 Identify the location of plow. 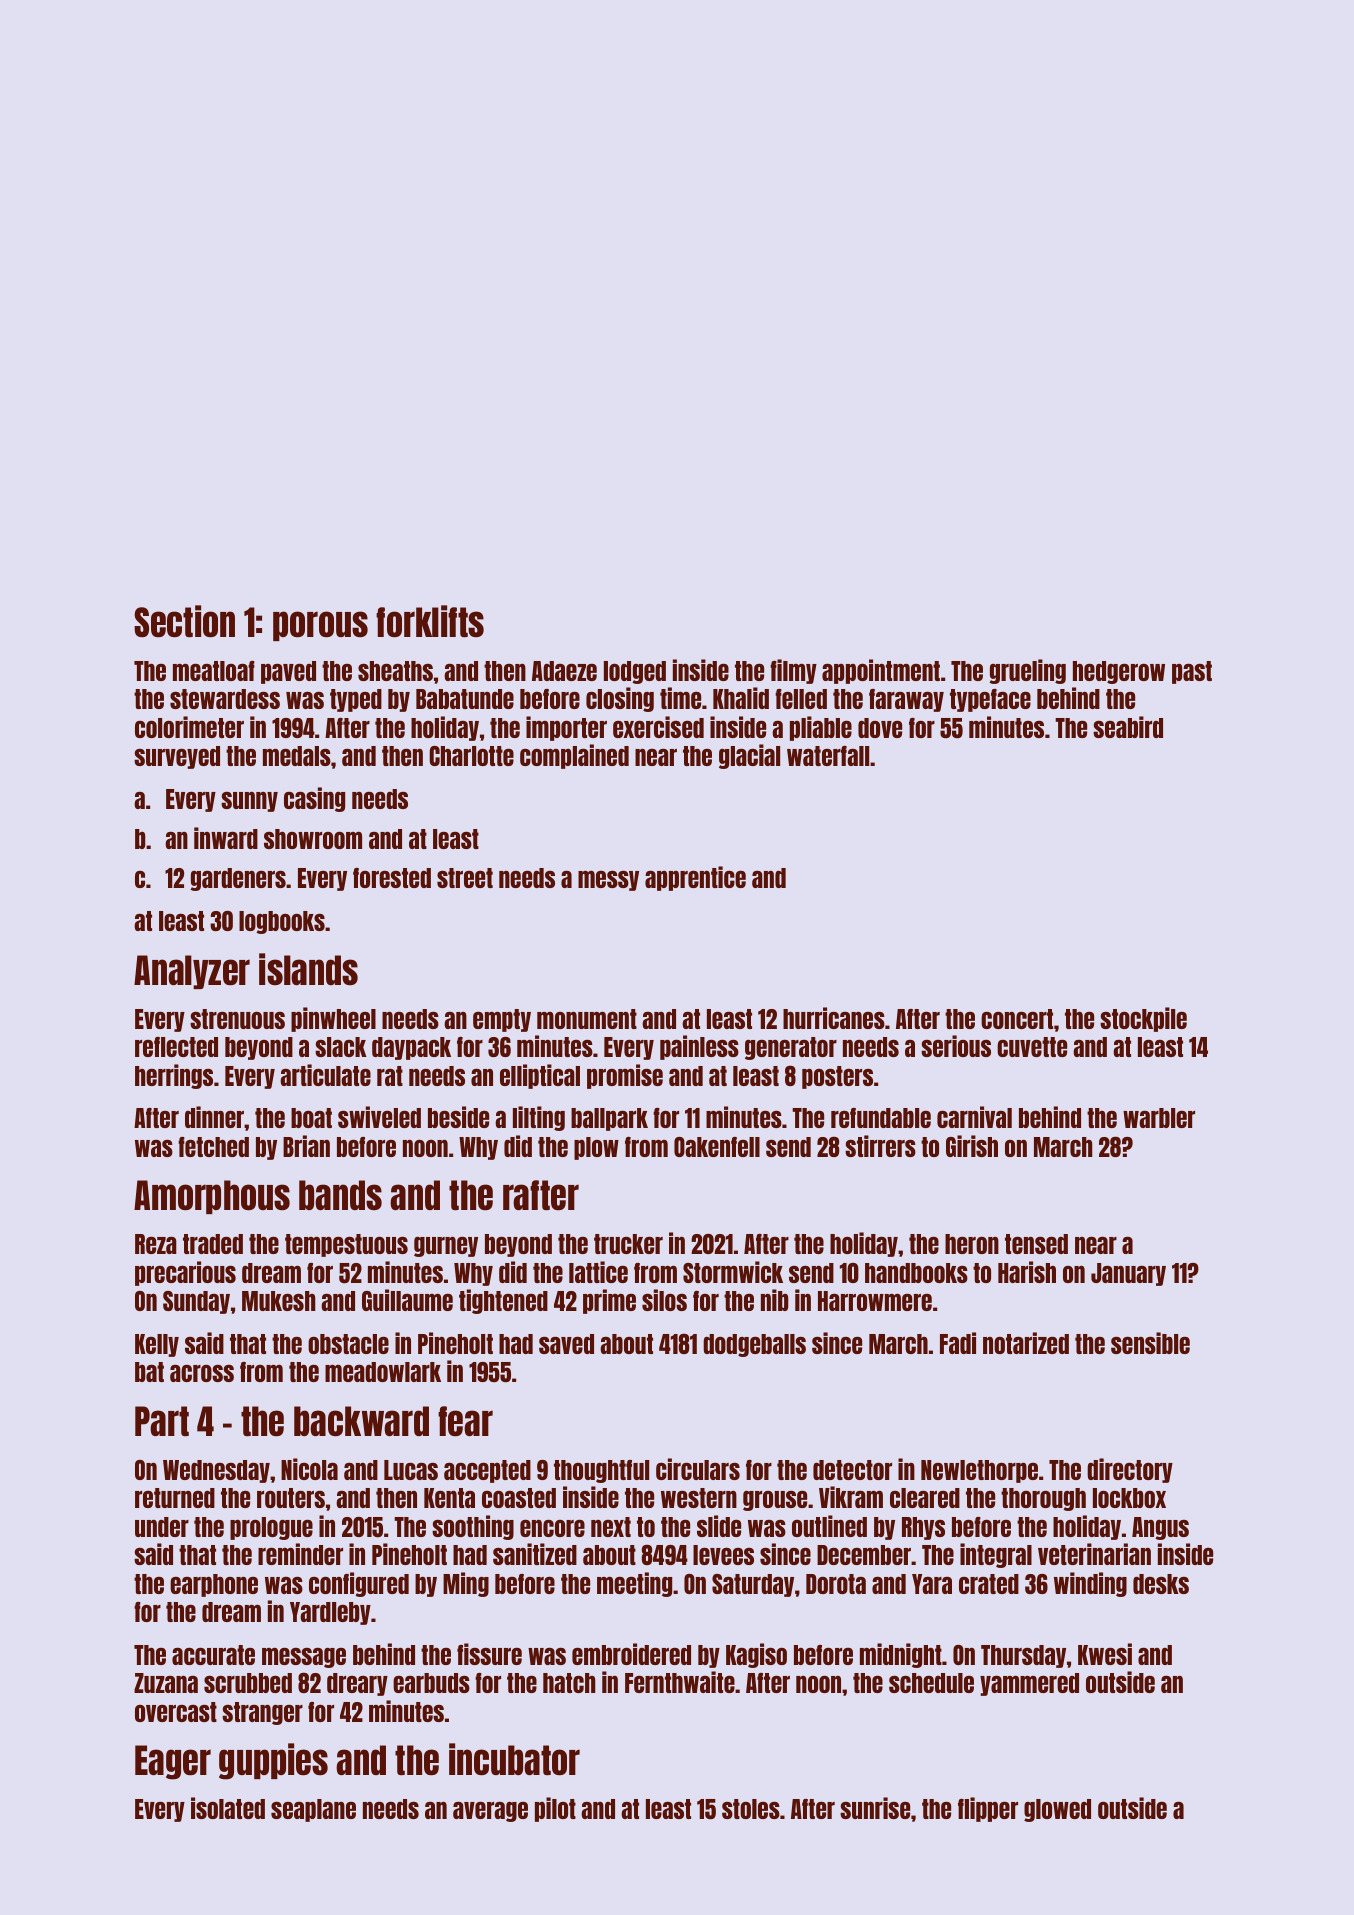
(596, 1148).
